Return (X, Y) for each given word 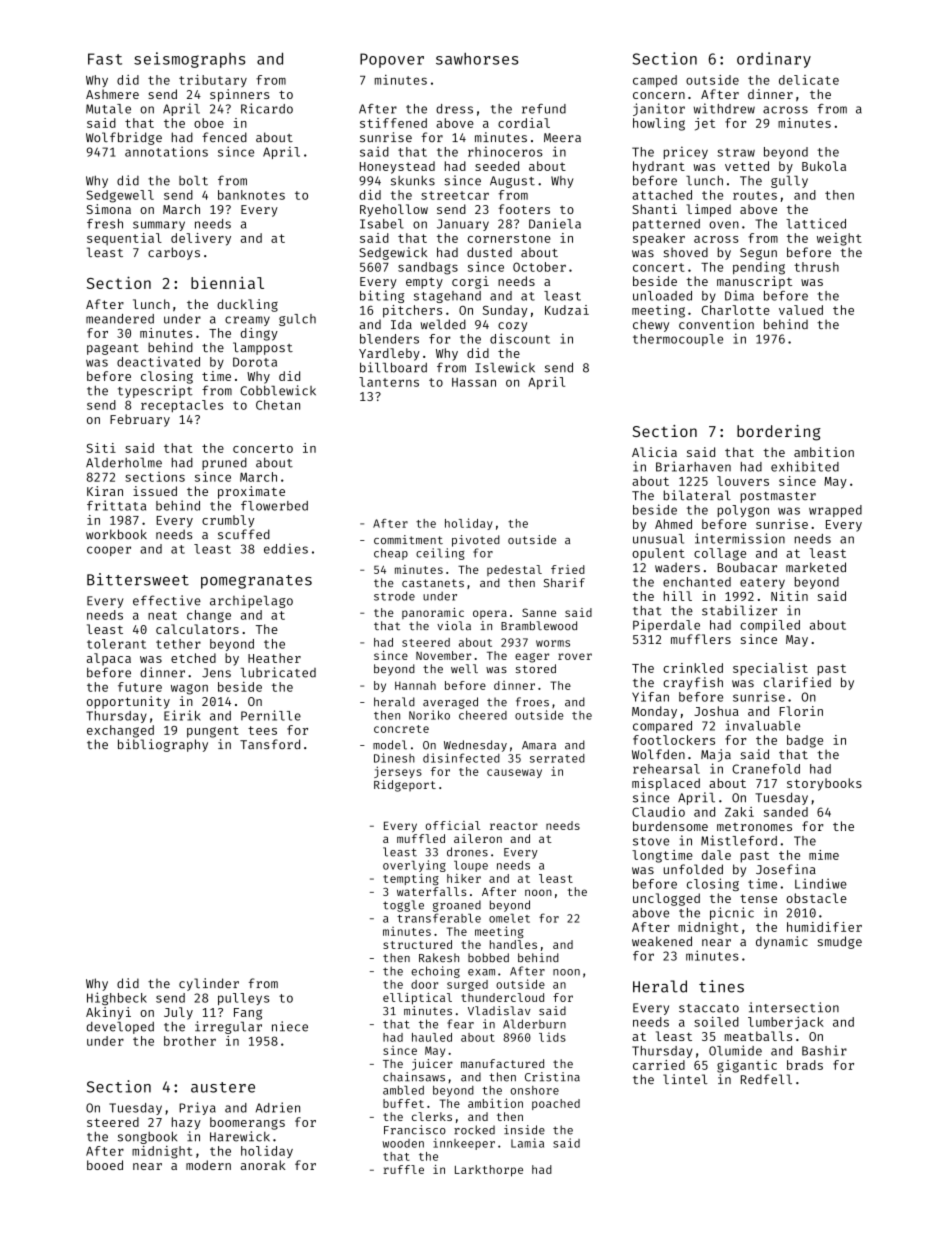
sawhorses (477, 59)
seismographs (189, 60)
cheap (391, 554)
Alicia (654, 452)
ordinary (774, 60)
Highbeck (117, 998)
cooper (109, 551)
